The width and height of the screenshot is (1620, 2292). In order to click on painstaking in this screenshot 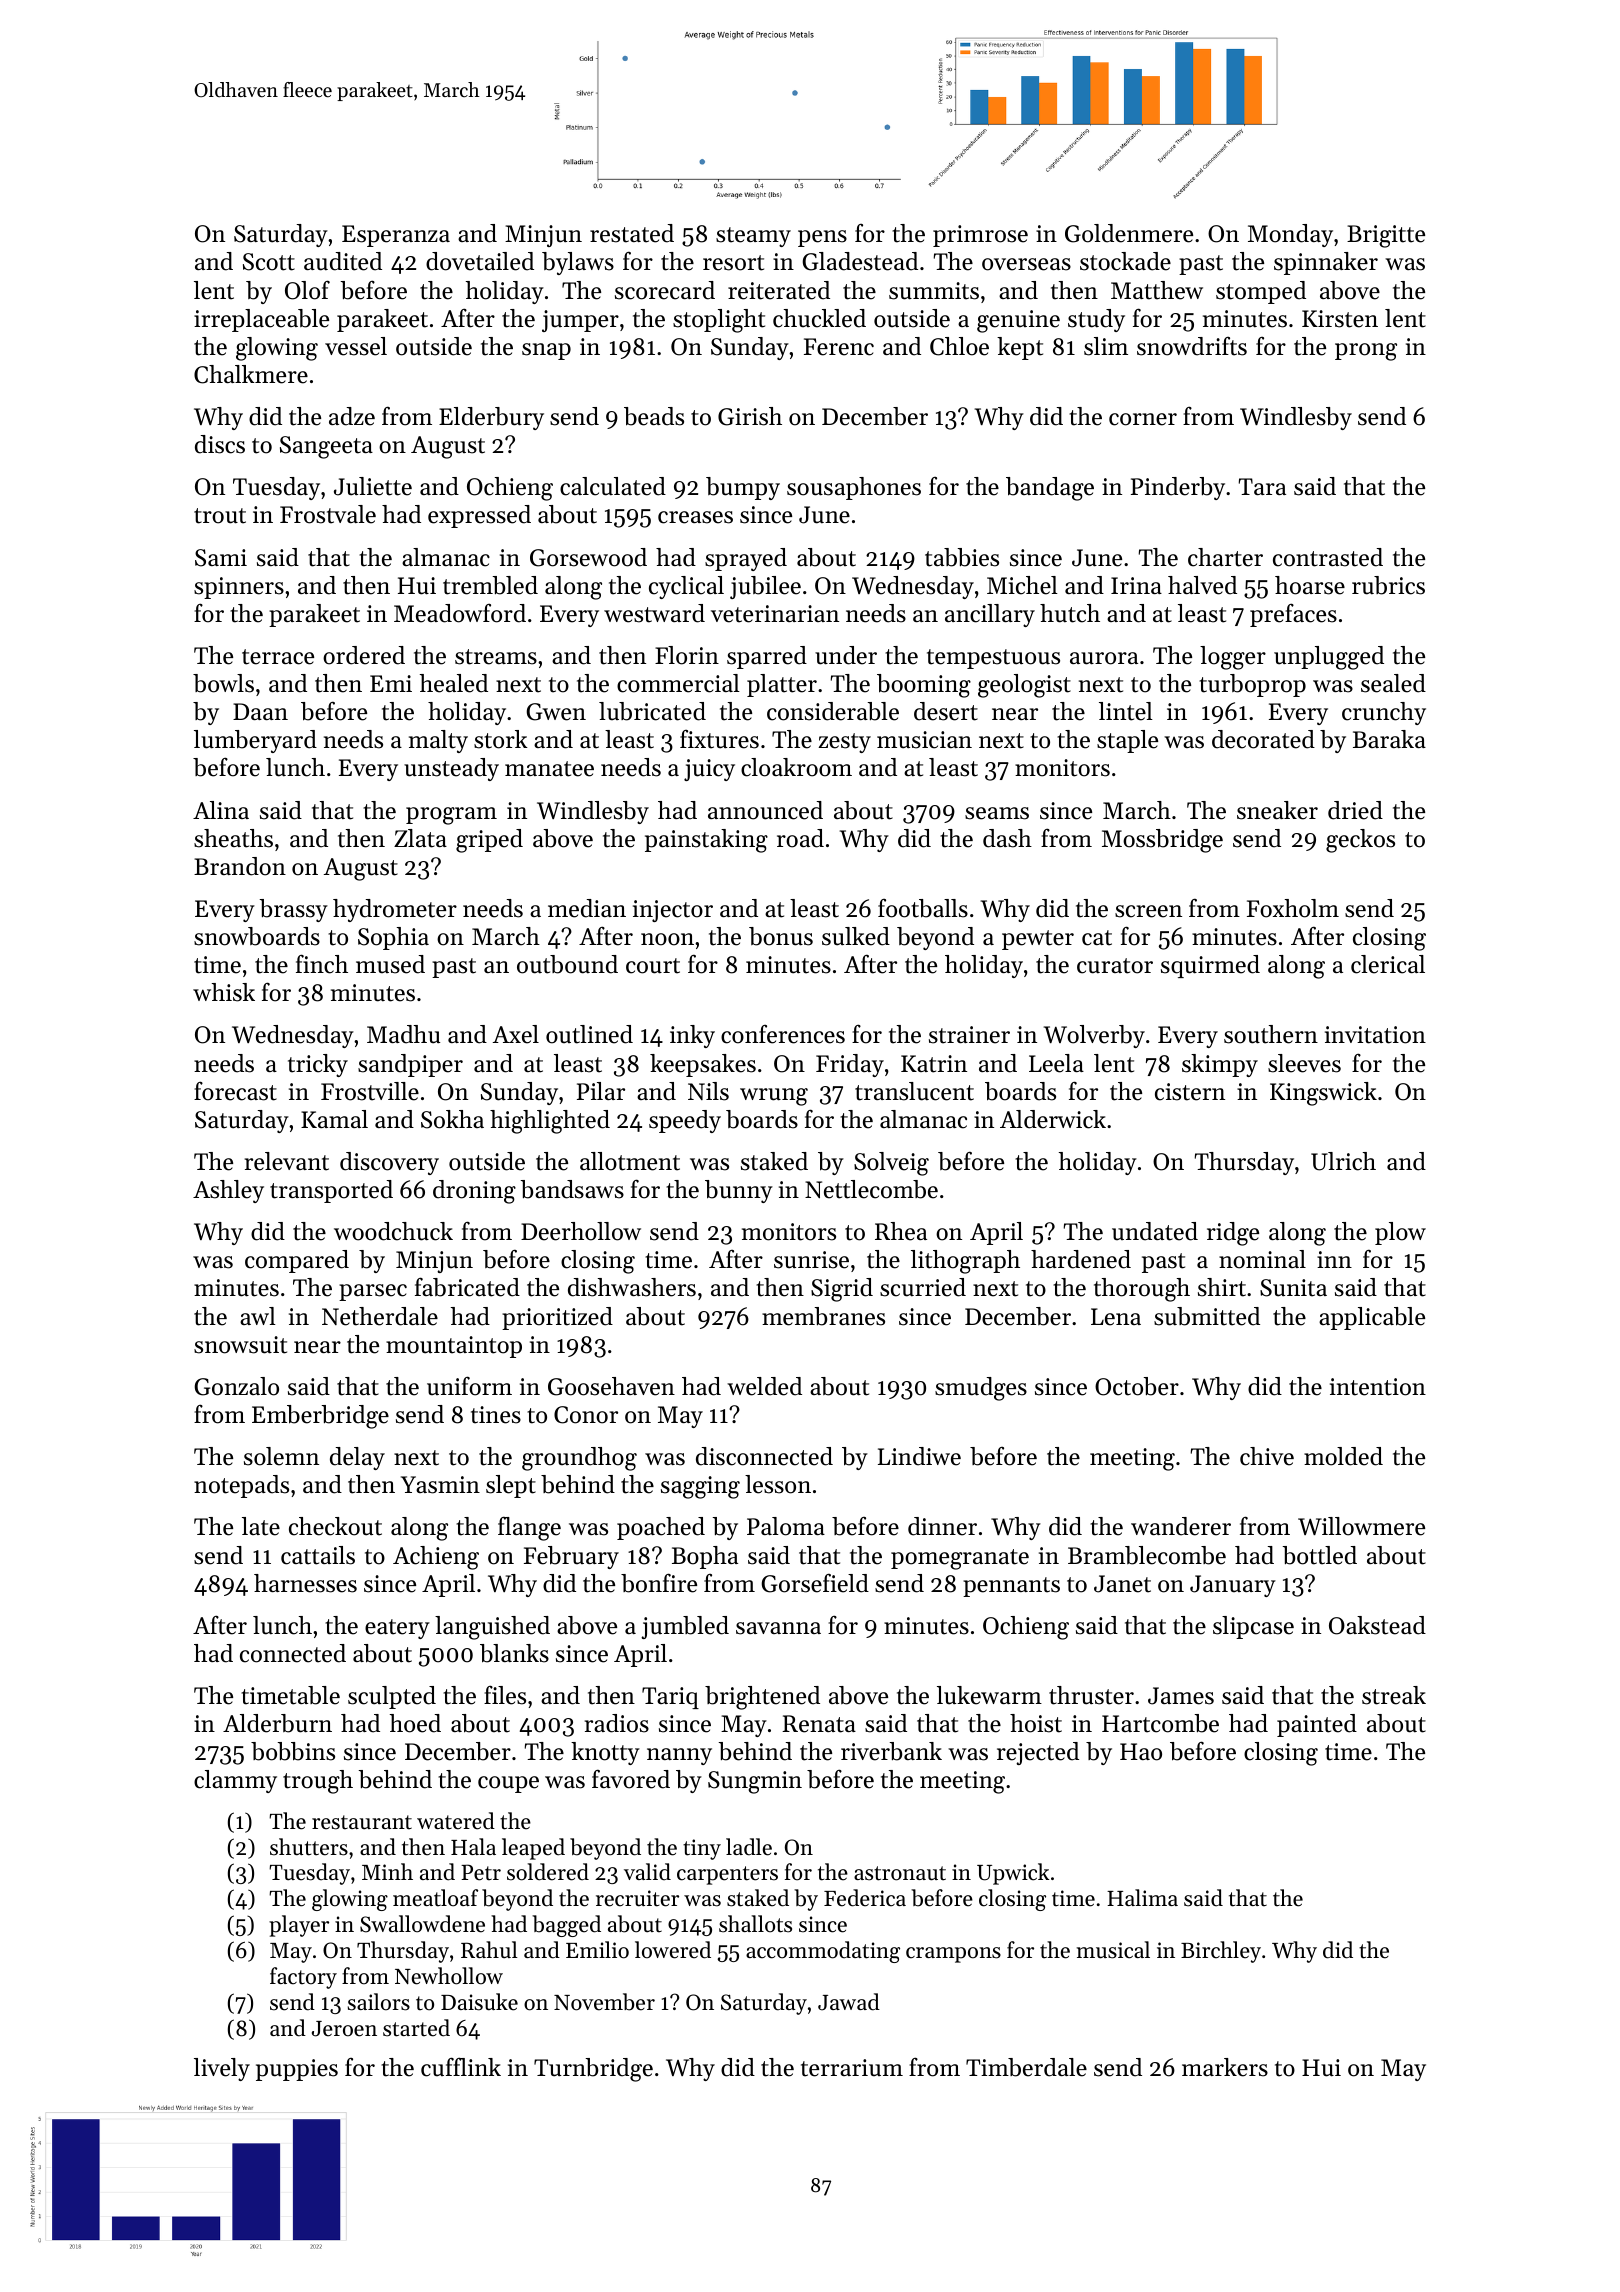, I will do `click(706, 841)`.
